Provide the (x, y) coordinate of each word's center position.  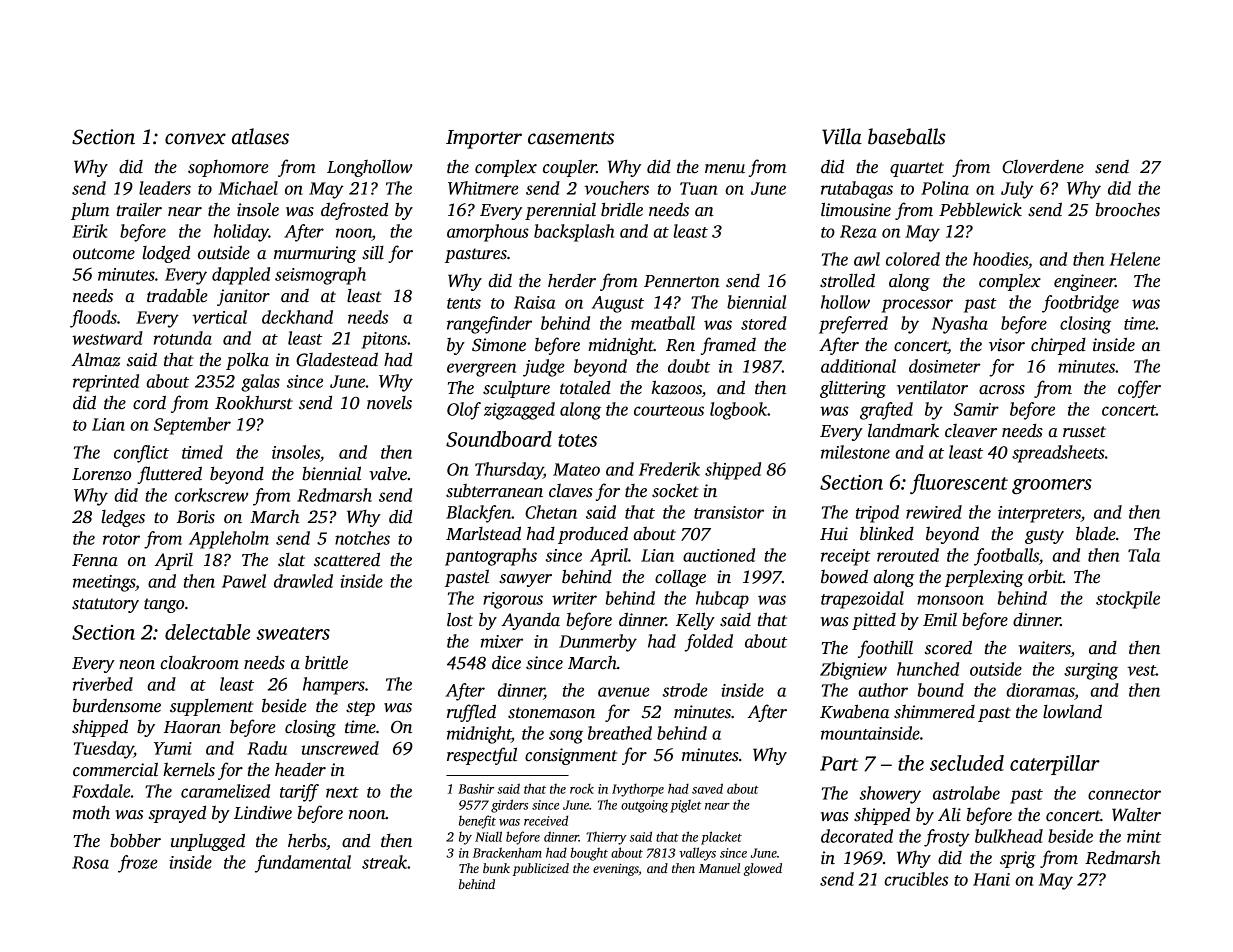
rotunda (183, 338)
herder (572, 280)
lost (460, 619)
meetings (104, 583)
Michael (248, 188)
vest (1141, 670)
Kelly (695, 621)
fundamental (303, 864)
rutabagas (857, 190)
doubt (689, 366)
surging (1091, 671)
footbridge (1080, 304)
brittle (326, 662)
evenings (616, 869)
